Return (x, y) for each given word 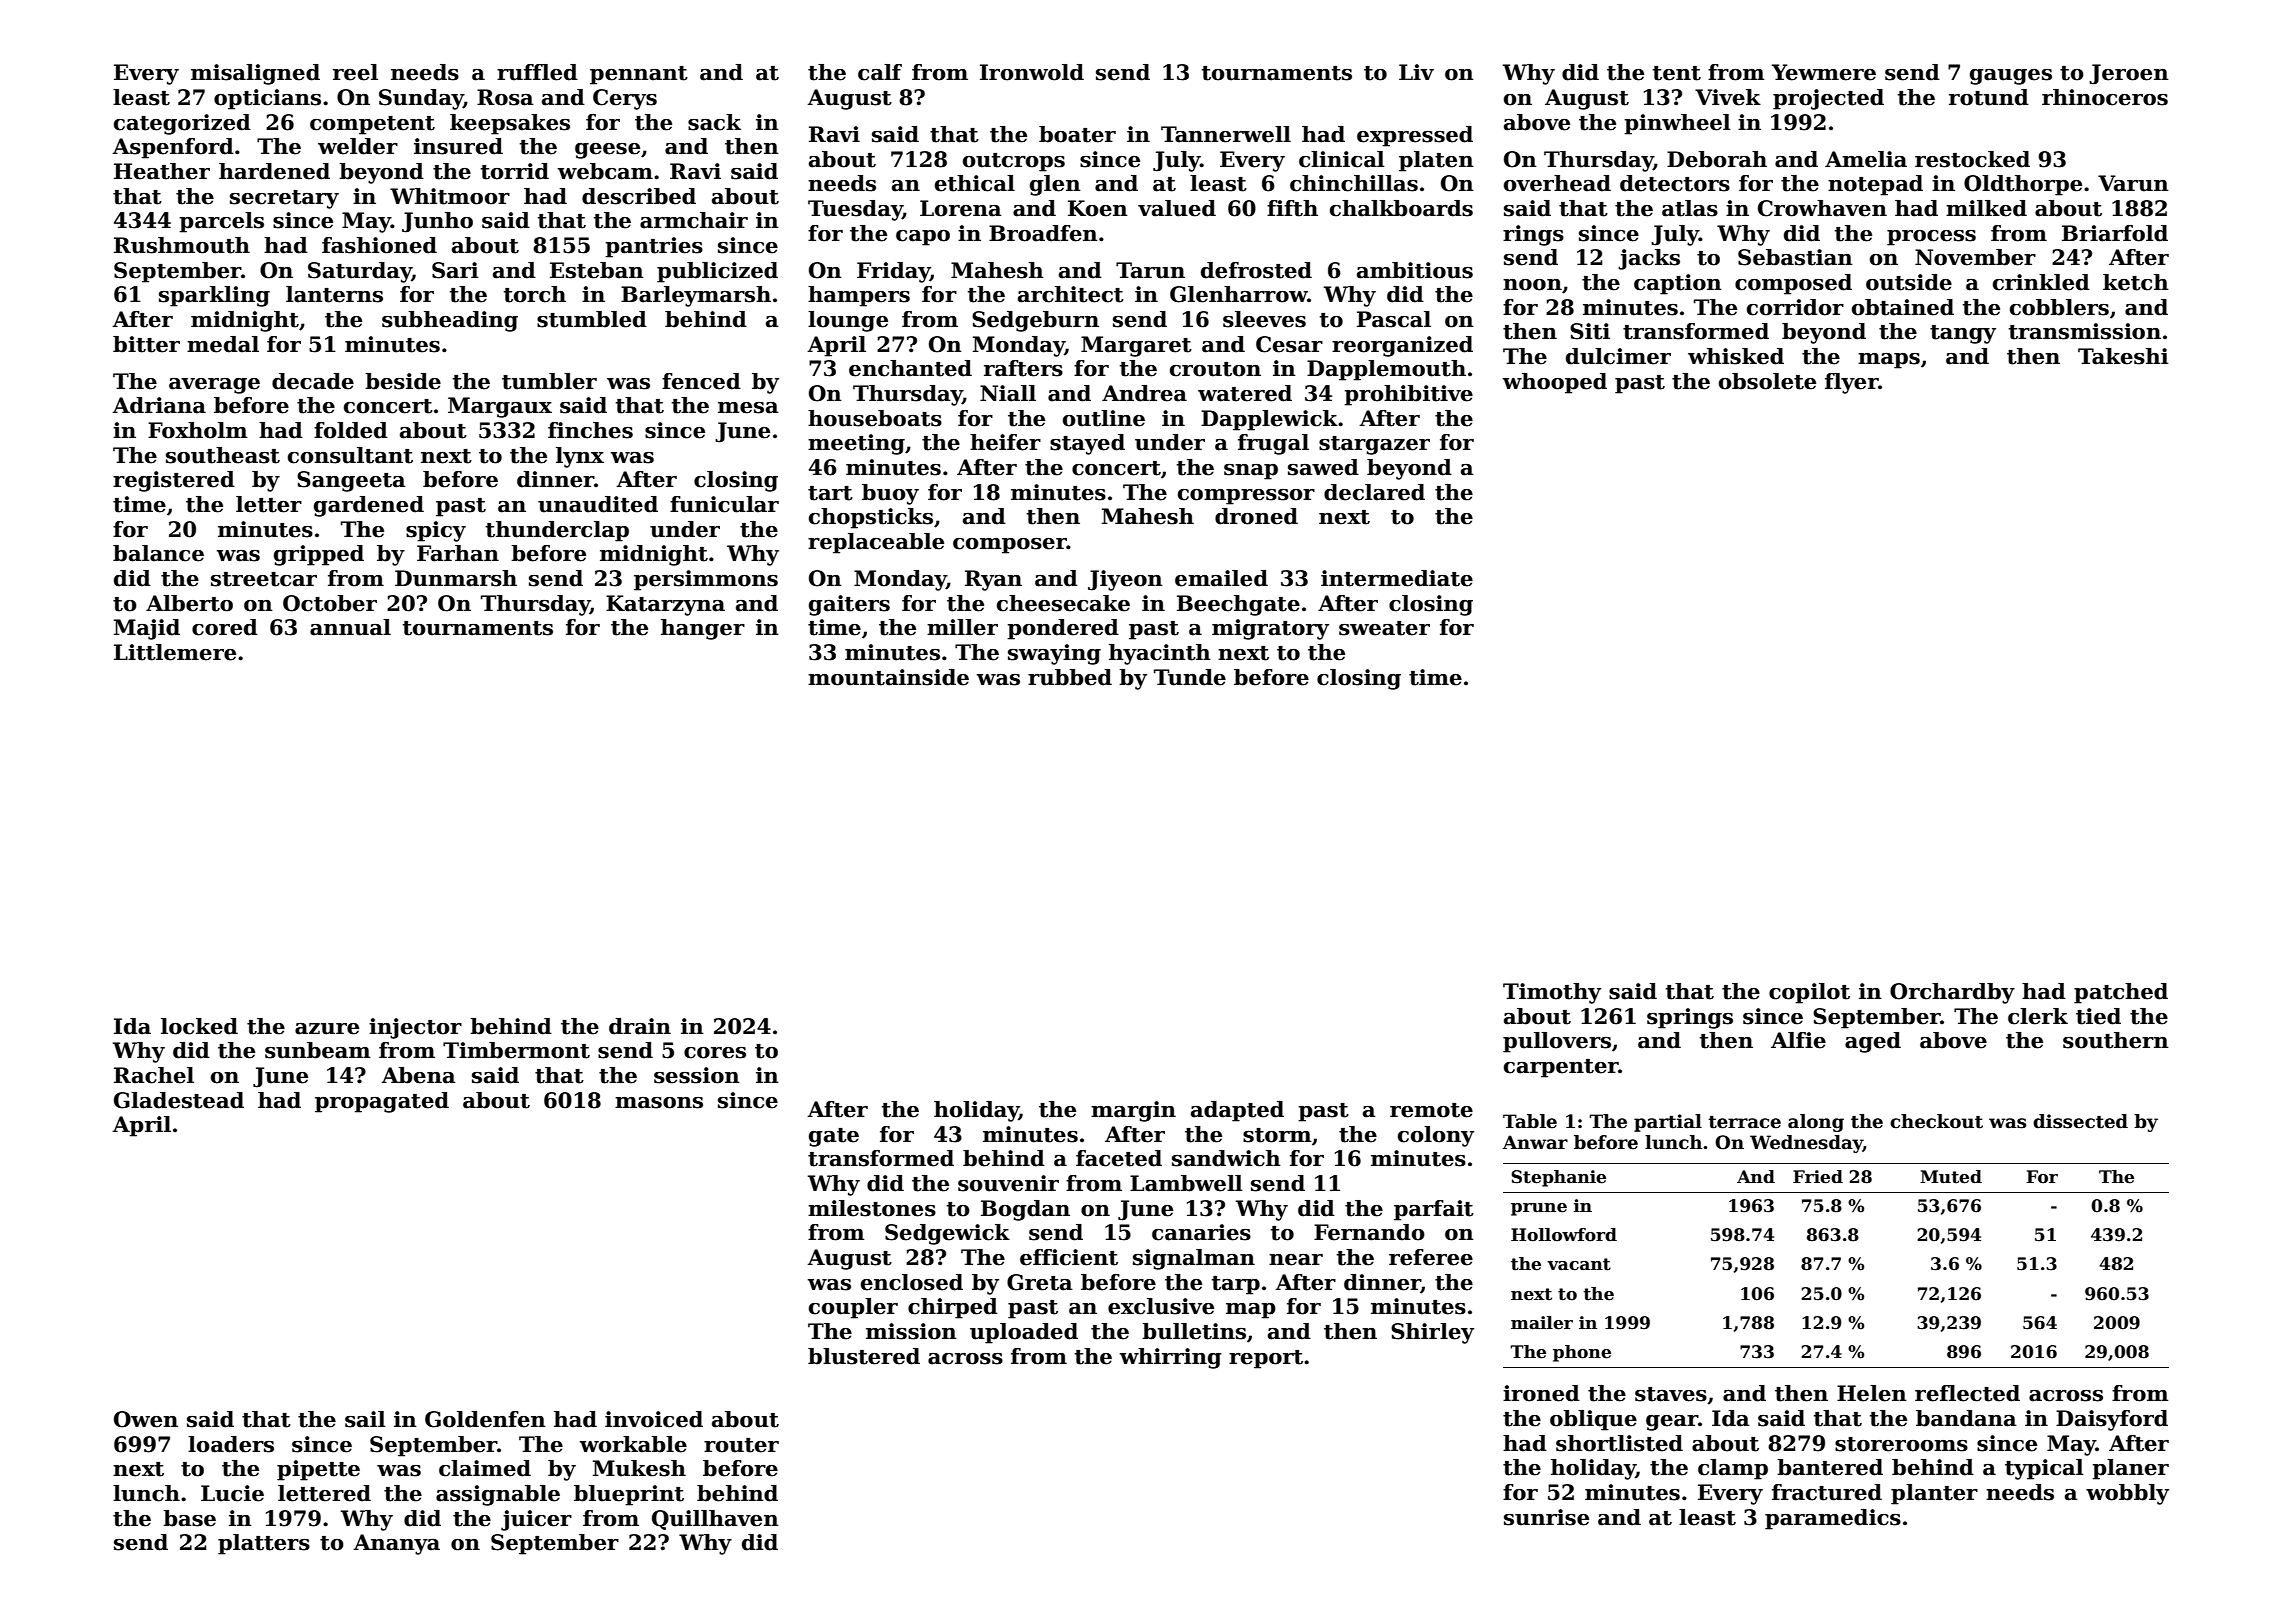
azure (327, 1029)
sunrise (1546, 1517)
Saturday (360, 272)
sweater (1384, 628)
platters (264, 1544)
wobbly (2127, 1494)
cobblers (2059, 307)
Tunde (1190, 677)
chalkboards (1401, 208)
